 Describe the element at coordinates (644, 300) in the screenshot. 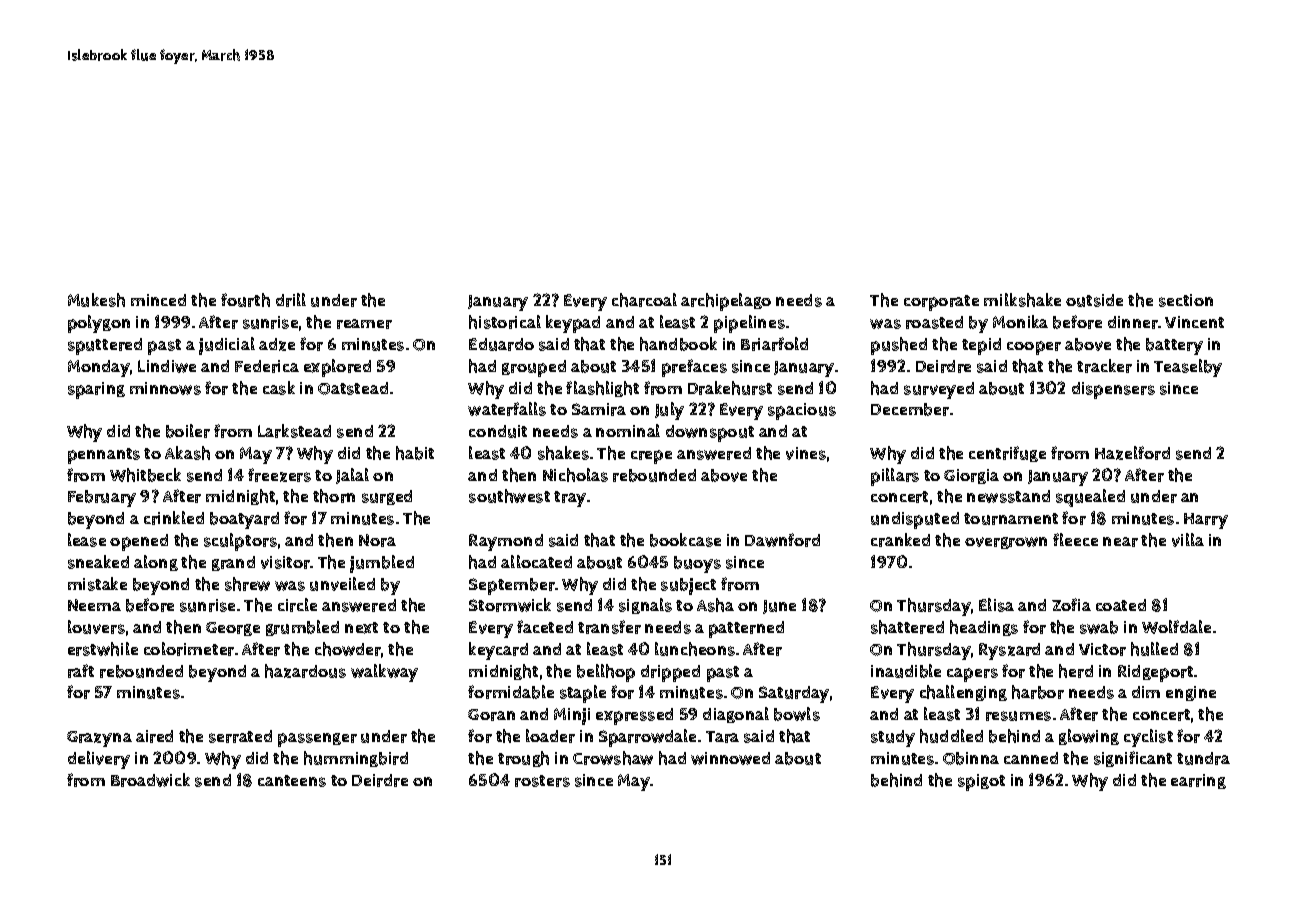

I see `charcoal` at that location.
